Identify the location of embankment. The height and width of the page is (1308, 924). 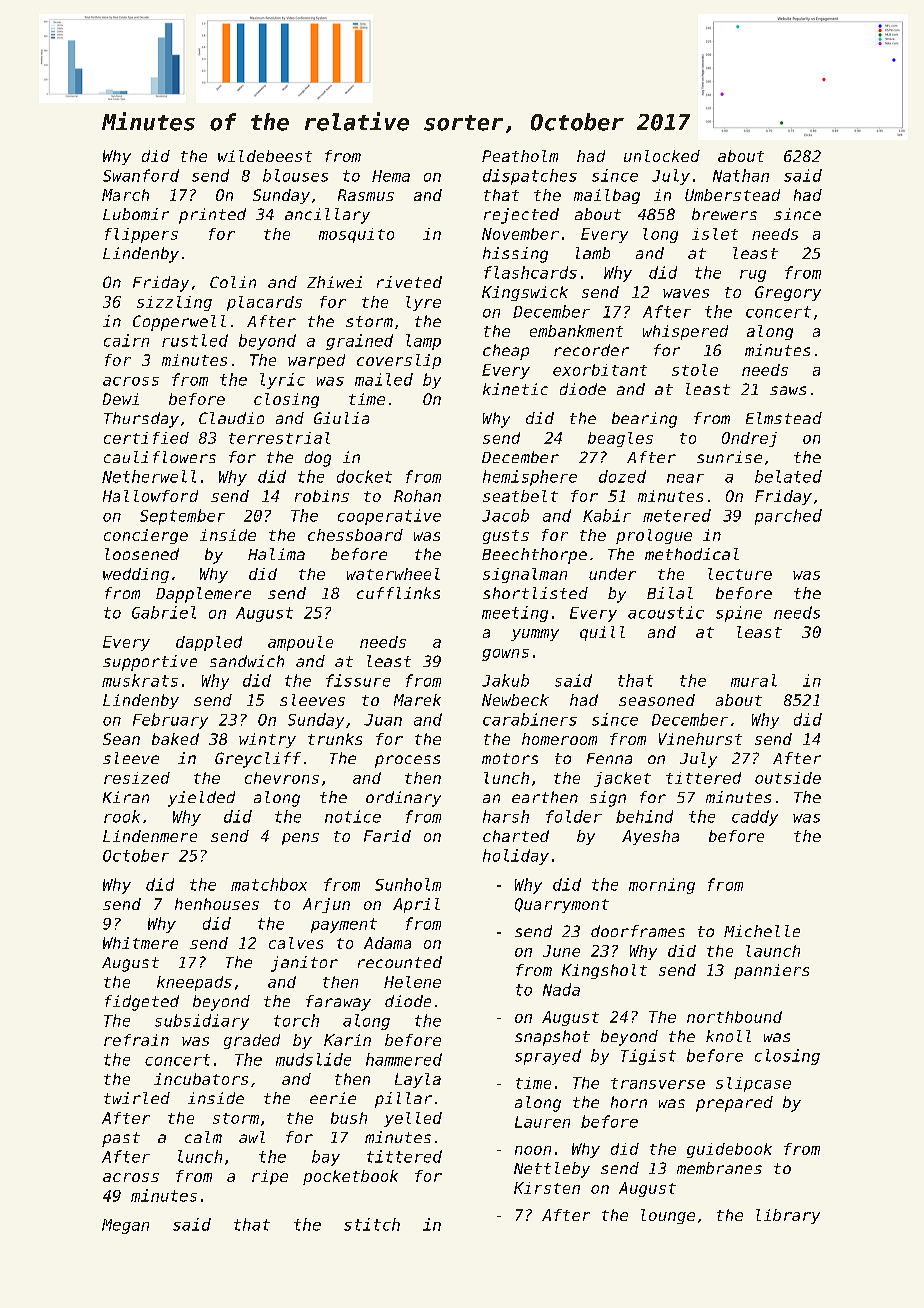
(576, 331).
